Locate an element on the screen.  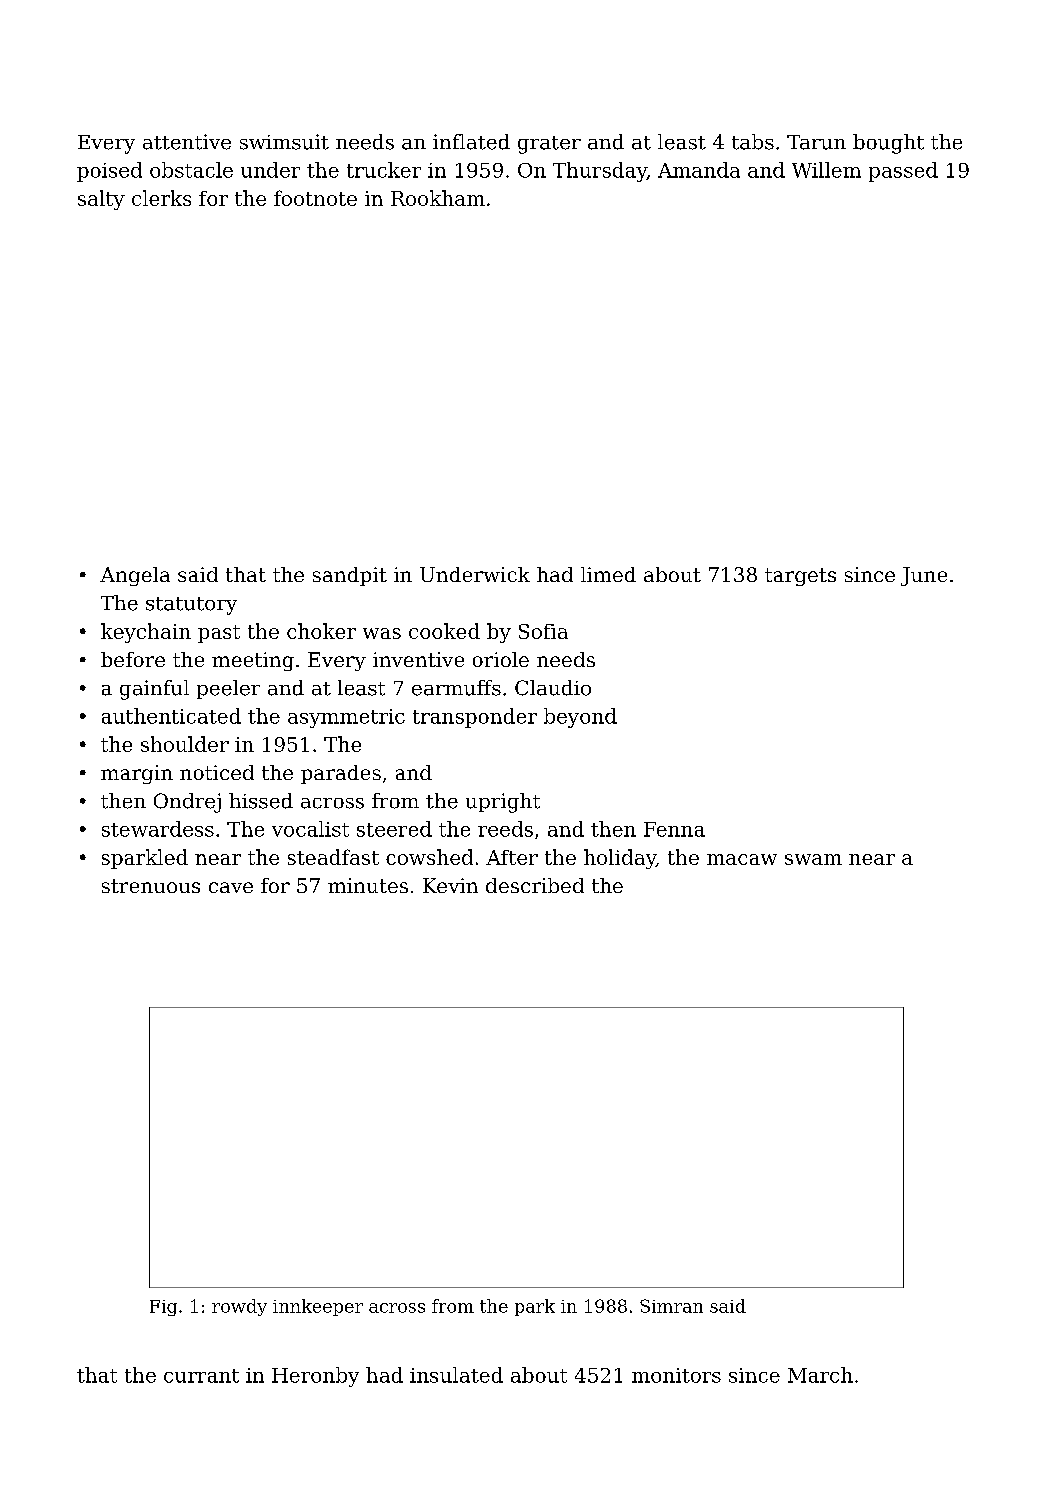
currant is located at coordinates (201, 1376).
